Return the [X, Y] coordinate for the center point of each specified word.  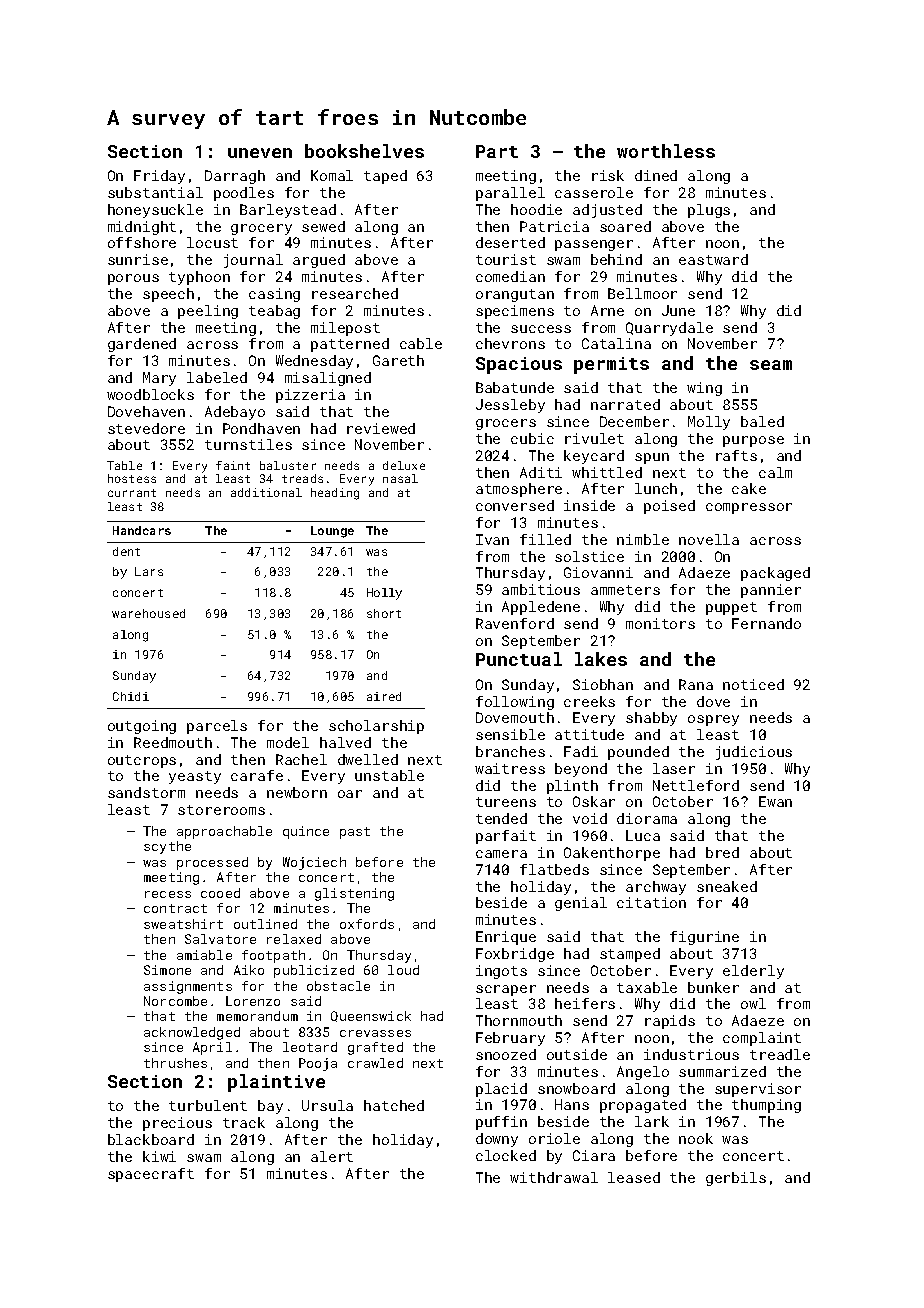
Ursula [327, 1105]
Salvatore [220, 939]
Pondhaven [261, 428]
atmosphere [519, 490]
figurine [704, 938]
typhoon [199, 278]
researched [355, 293]
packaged [775, 574]
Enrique [506, 938]
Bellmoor [642, 293]
